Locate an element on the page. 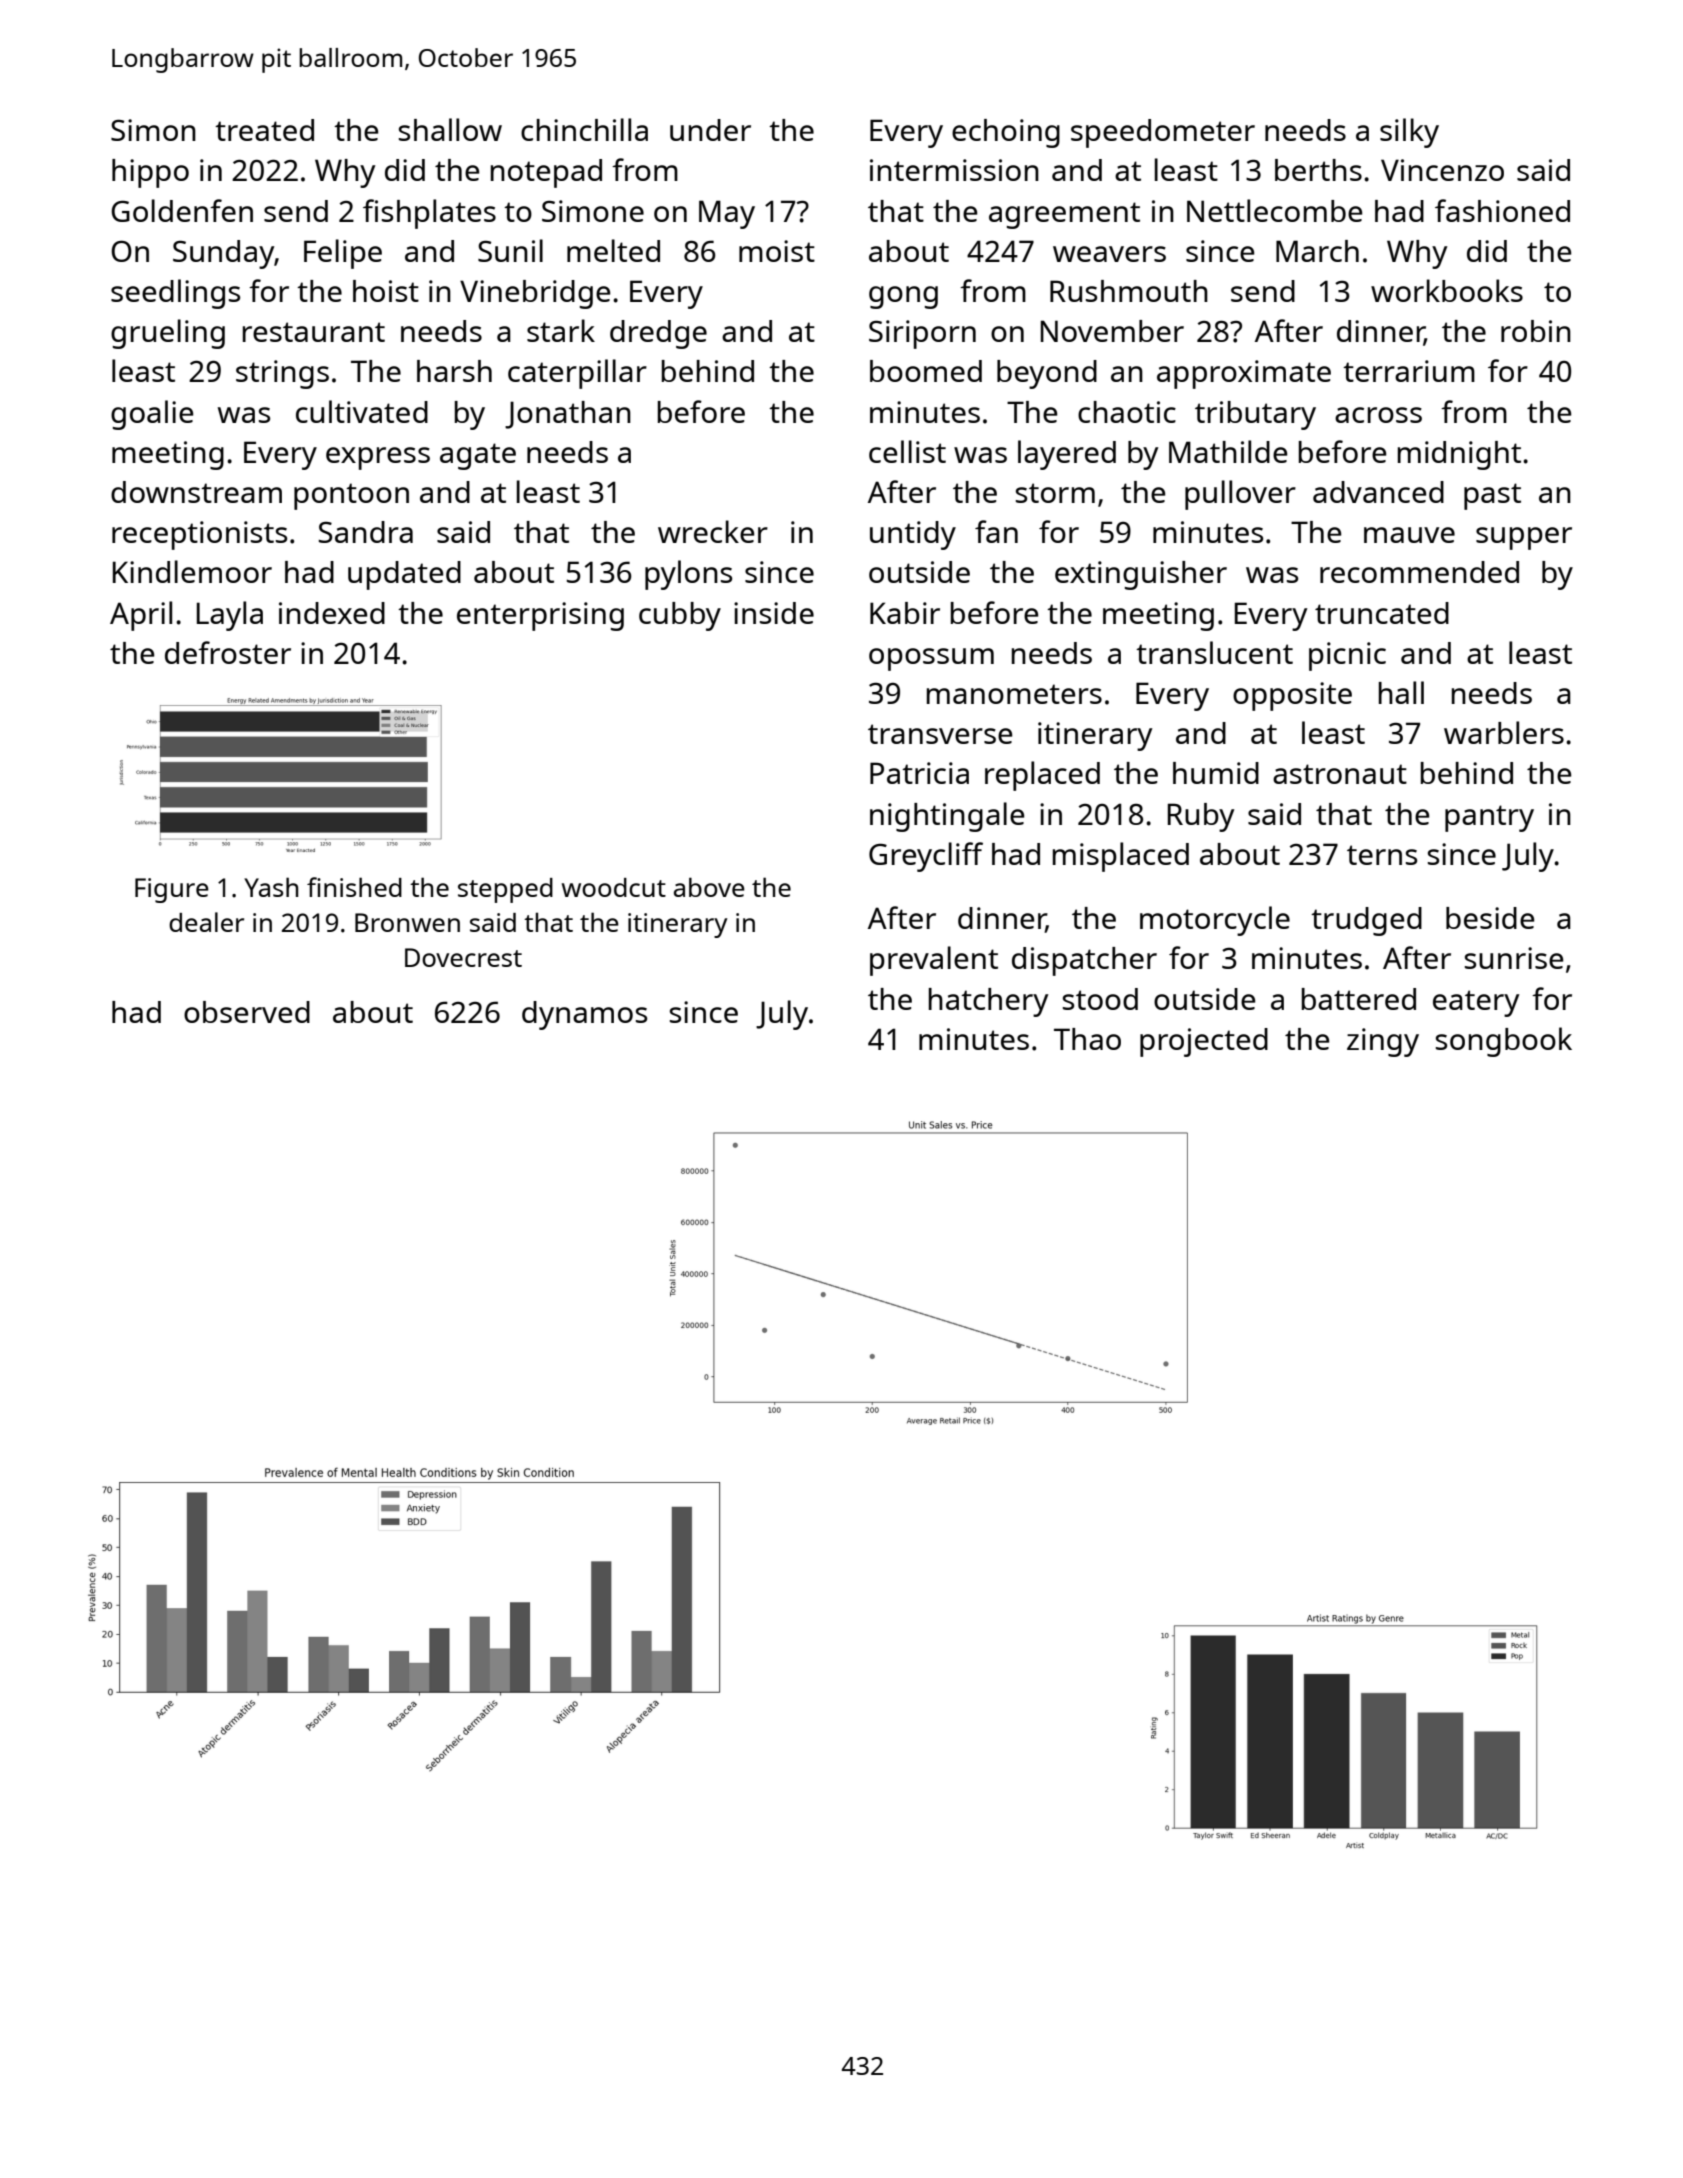  Dovecrest is located at coordinates (463, 957).
